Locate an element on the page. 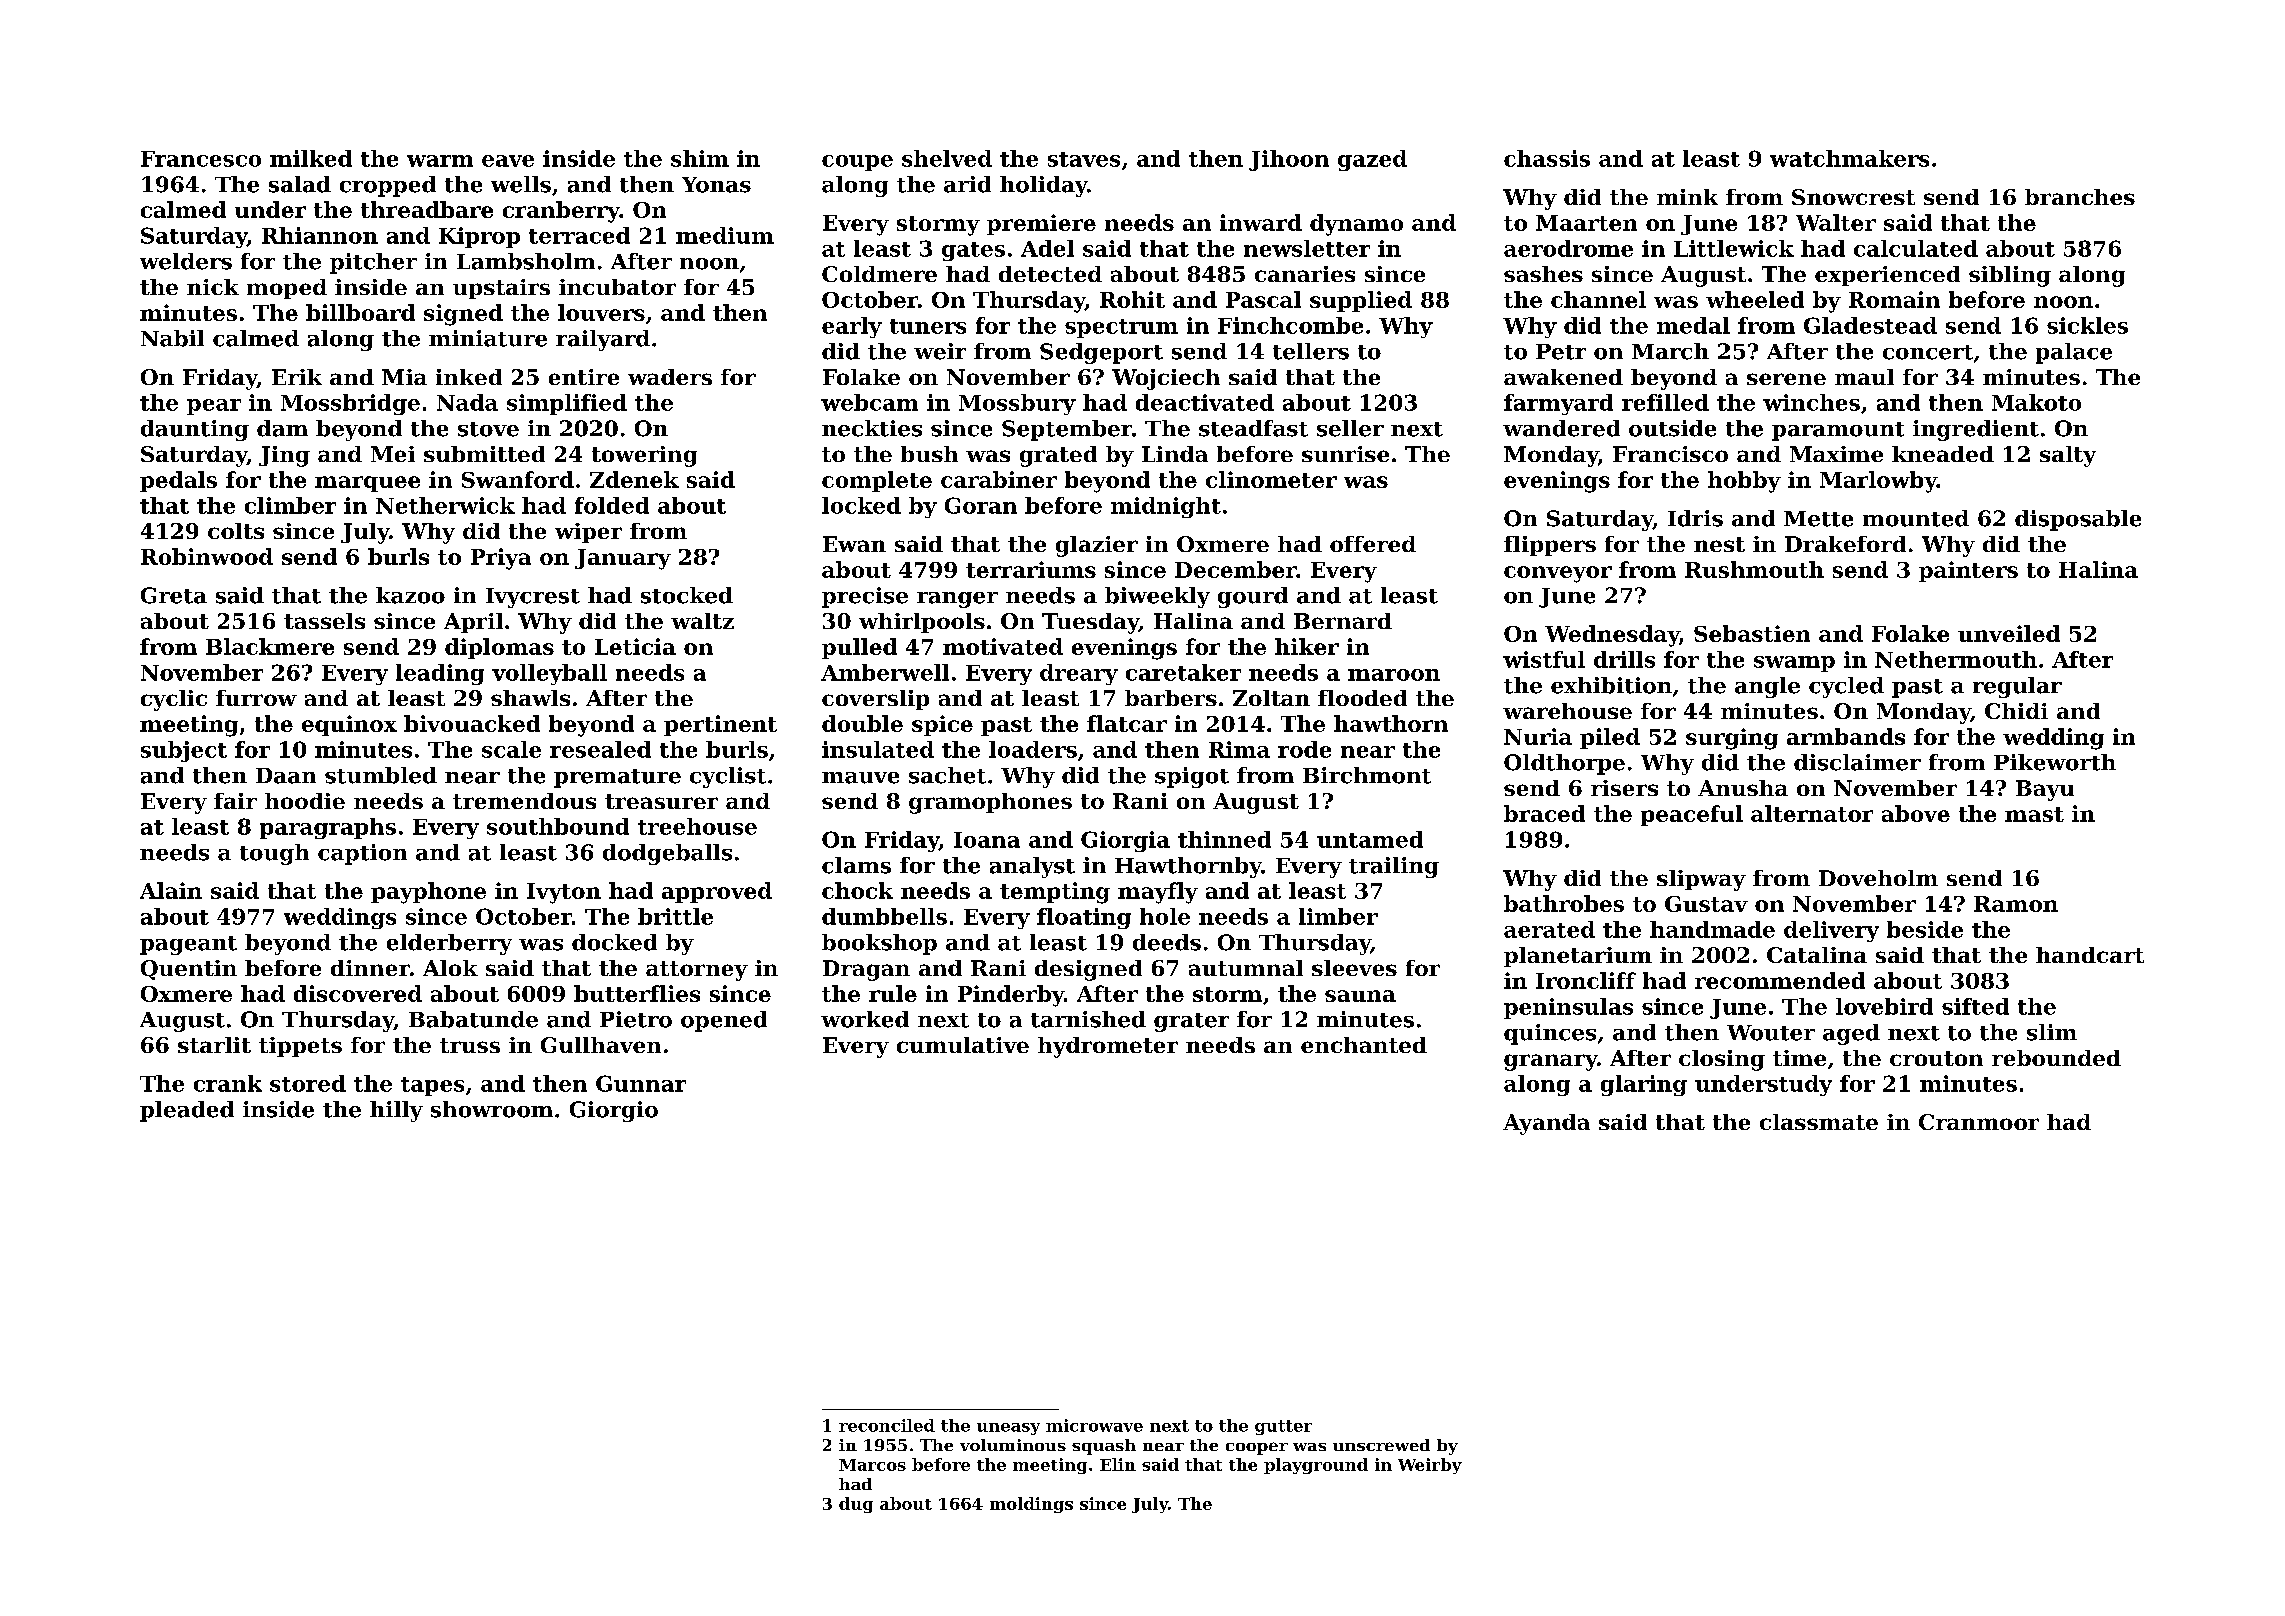  Ewan is located at coordinates (854, 544).
